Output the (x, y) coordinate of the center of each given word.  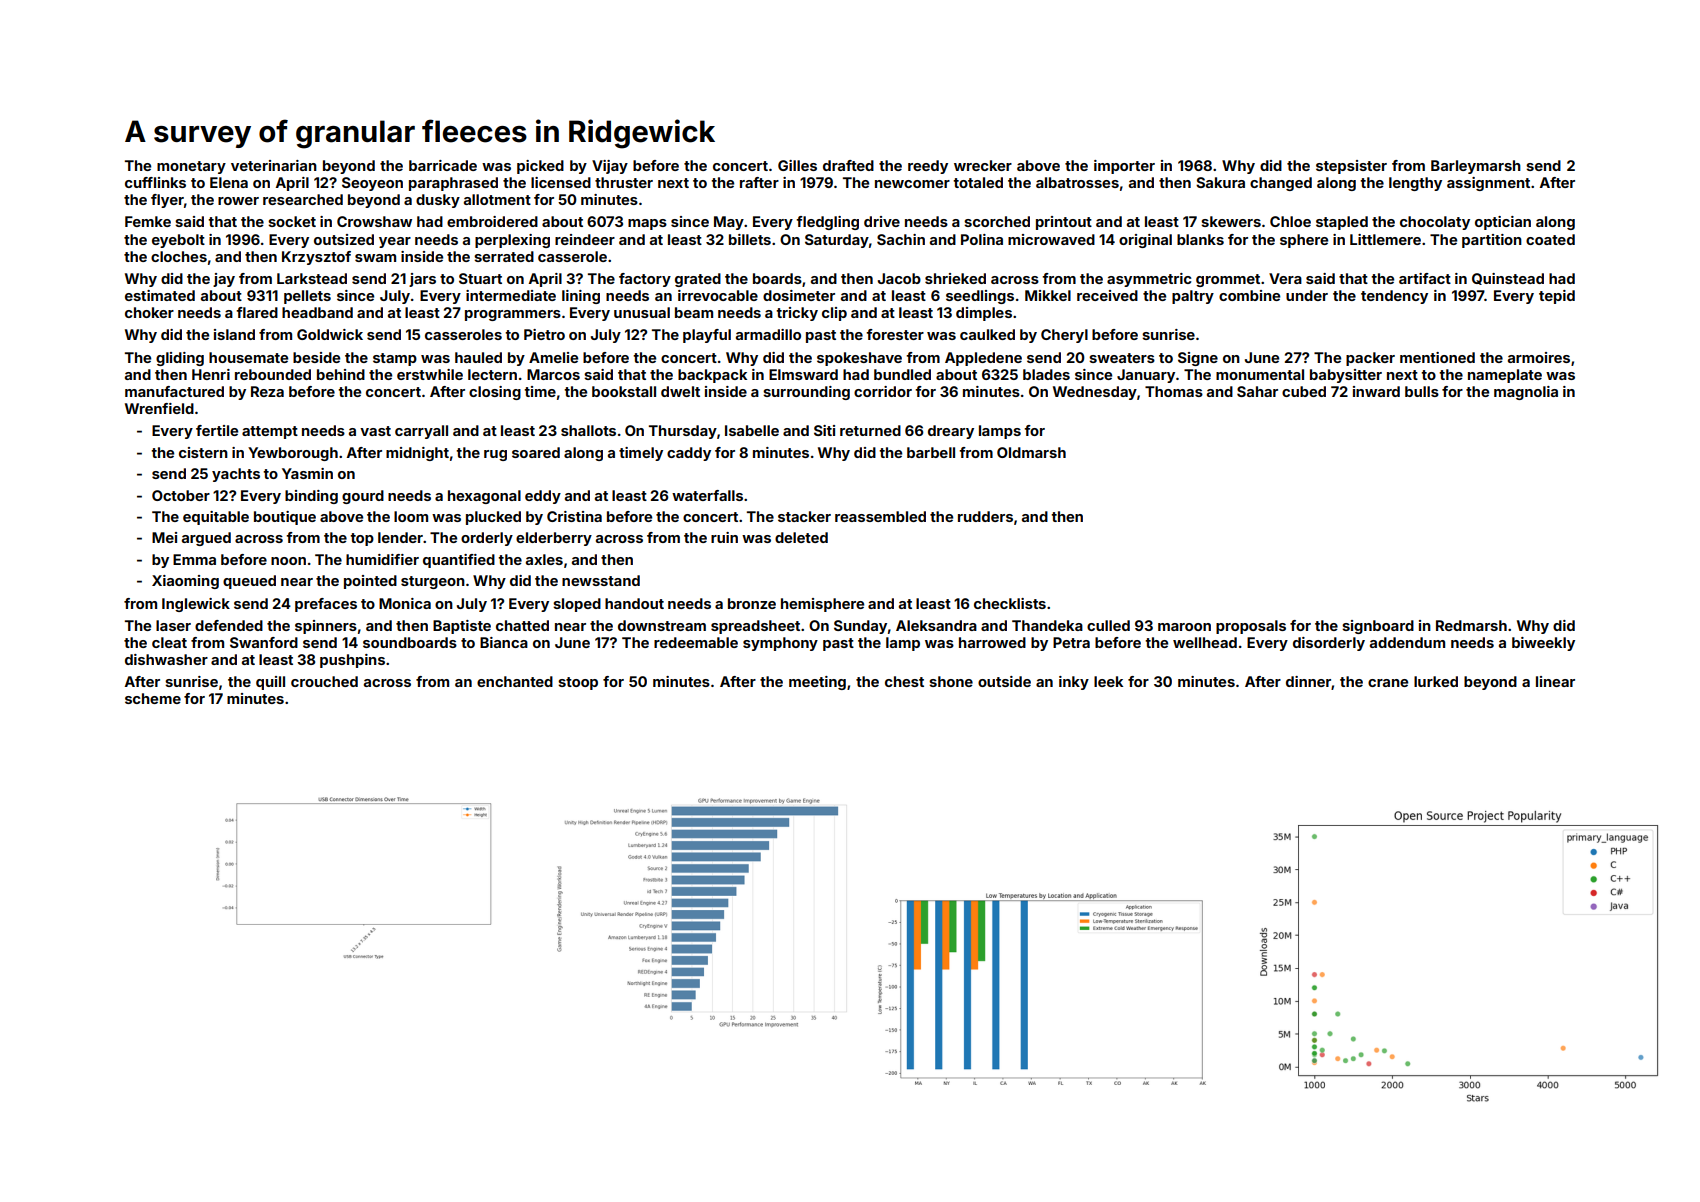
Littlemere (1385, 239)
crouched (324, 681)
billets (750, 239)
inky (1074, 683)
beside (316, 357)
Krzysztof (316, 258)
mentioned (1437, 357)
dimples (984, 314)
